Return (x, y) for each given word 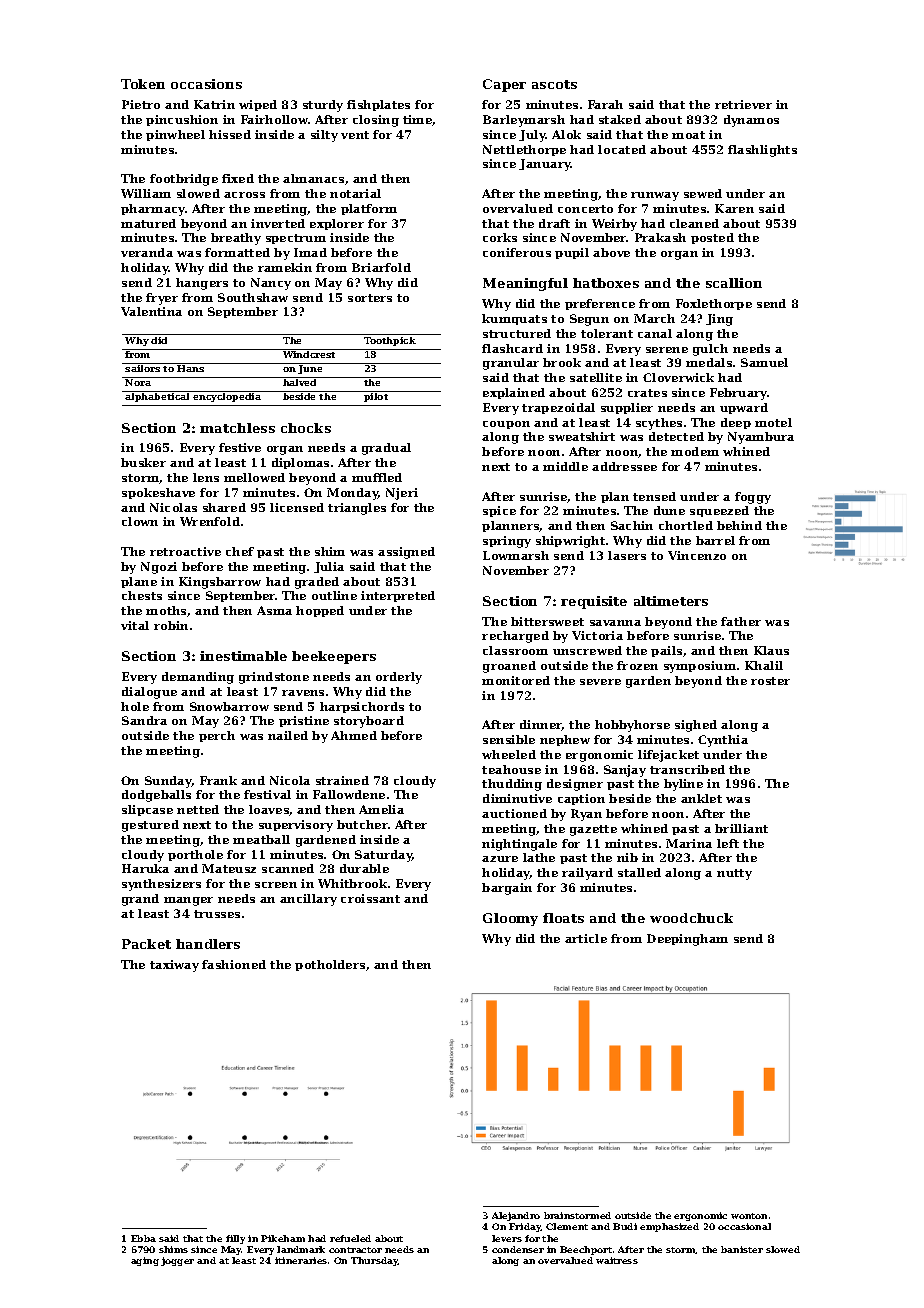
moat (688, 135)
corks (500, 237)
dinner (541, 725)
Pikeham (283, 1238)
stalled (639, 872)
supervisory (296, 826)
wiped (258, 105)
